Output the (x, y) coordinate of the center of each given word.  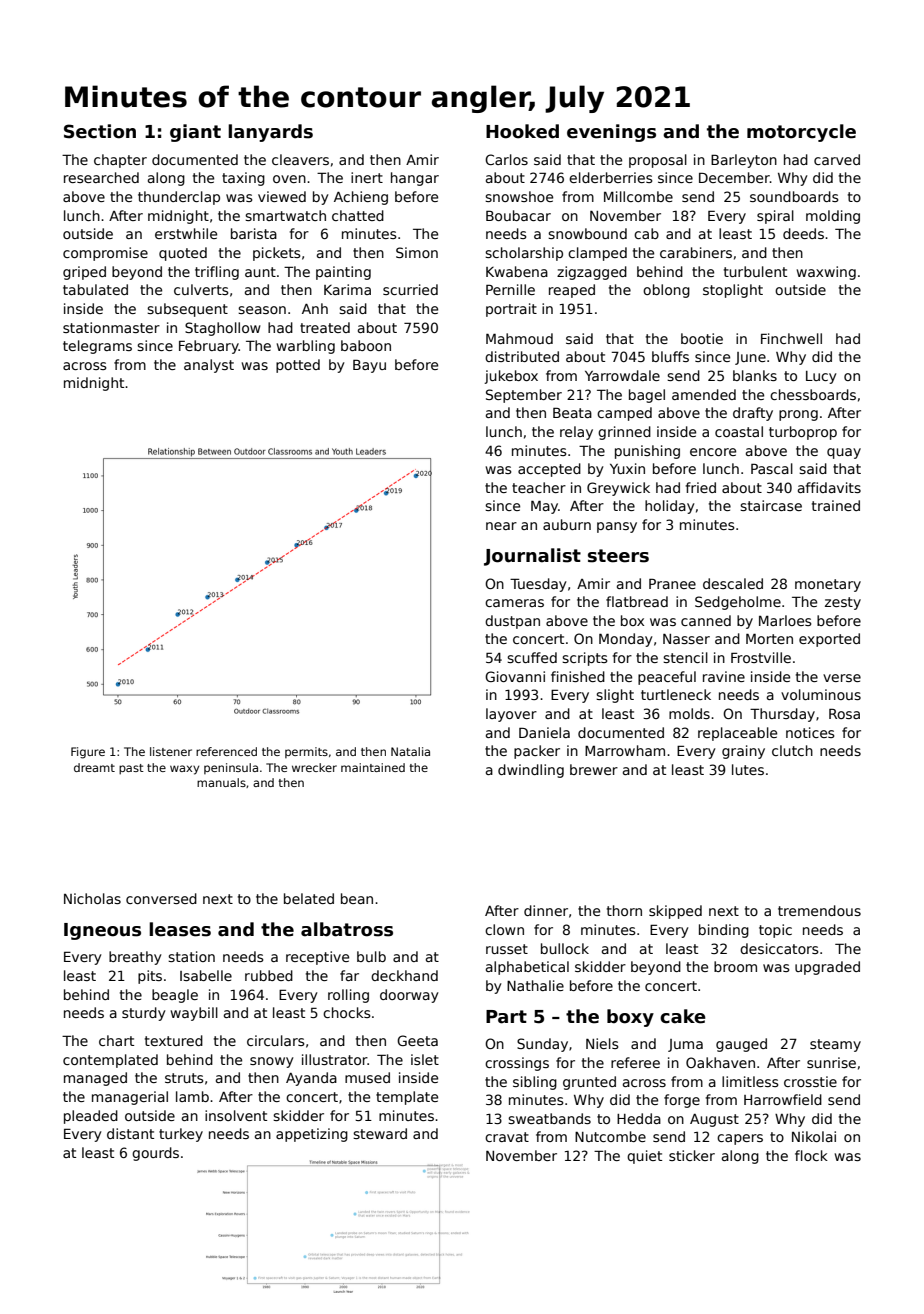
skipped (675, 912)
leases (180, 929)
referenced (226, 751)
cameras (514, 603)
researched (101, 177)
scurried (410, 289)
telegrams (97, 347)
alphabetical (527, 968)
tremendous (819, 910)
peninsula (231, 768)
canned (706, 620)
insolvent (236, 1115)
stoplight (733, 291)
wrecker (314, 767)
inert (367, 177)
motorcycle (801, 133)
